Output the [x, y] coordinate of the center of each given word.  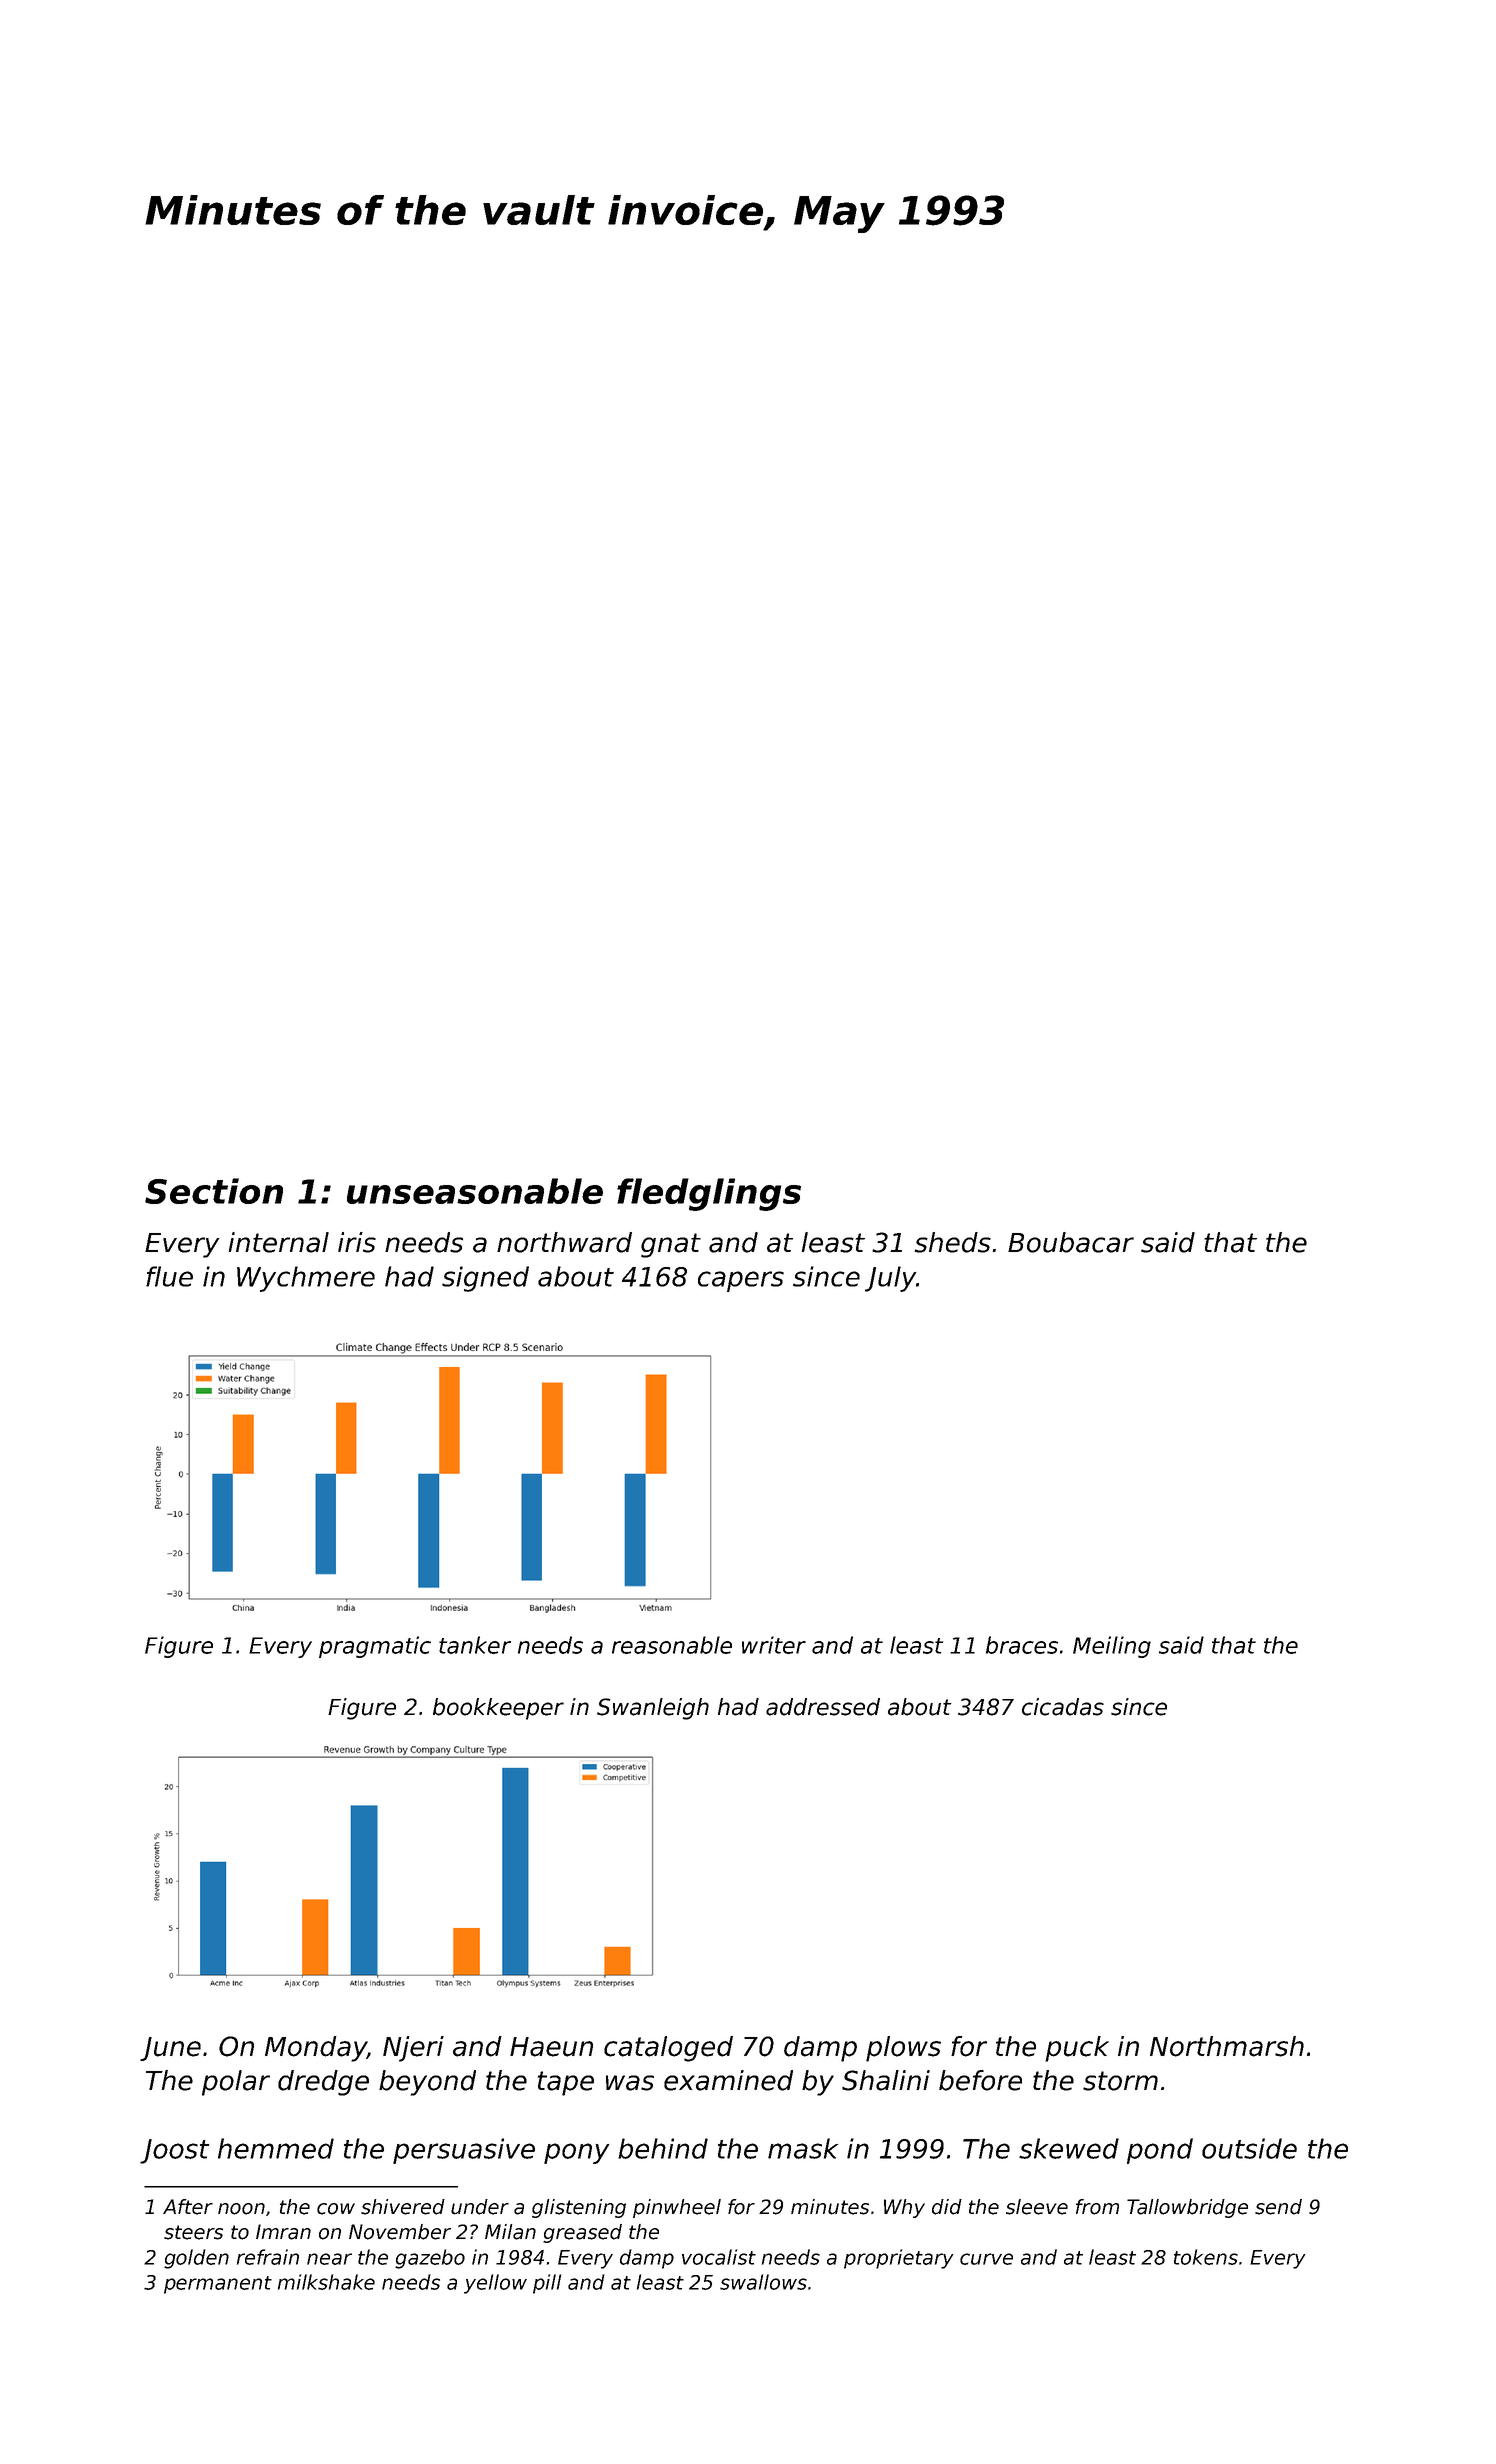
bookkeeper [498, 1709]
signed [485, 1279]
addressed [823, 1707]
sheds [952, 1242]
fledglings [709, 1194]
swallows [763, 2282]
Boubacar [1071, 1242]
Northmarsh [1227, 2046]
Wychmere [306, 1279]
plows [903, 2049]
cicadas [1063, 1707]
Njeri [413, 2049]
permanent [218, 2285]
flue [169, 1276]
